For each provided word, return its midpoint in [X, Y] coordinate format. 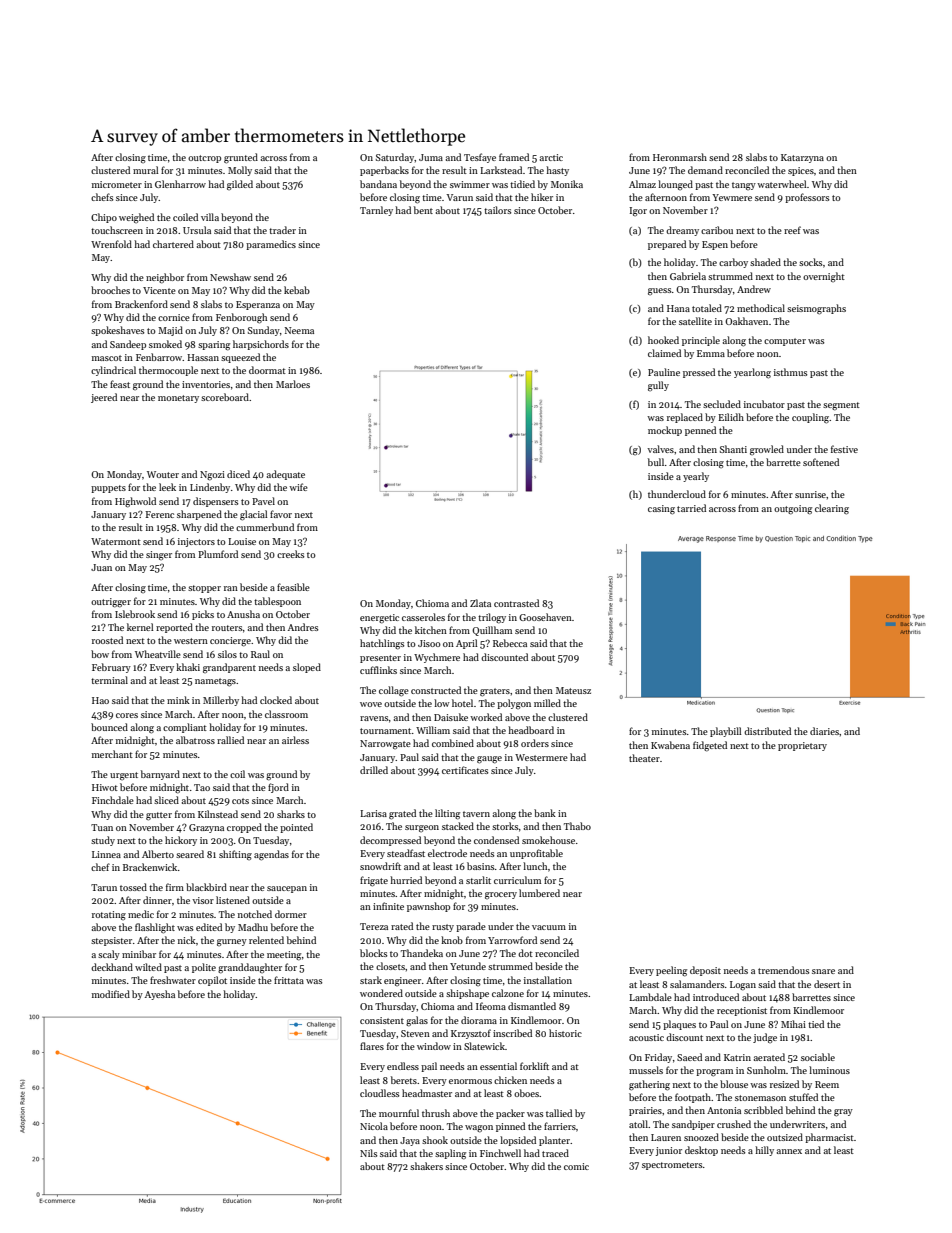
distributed [767, 731]
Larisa [373, 813]
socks [810, 262]
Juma [431, 157]
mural [146, 170]
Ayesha [160, 995]
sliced [166, 800]
